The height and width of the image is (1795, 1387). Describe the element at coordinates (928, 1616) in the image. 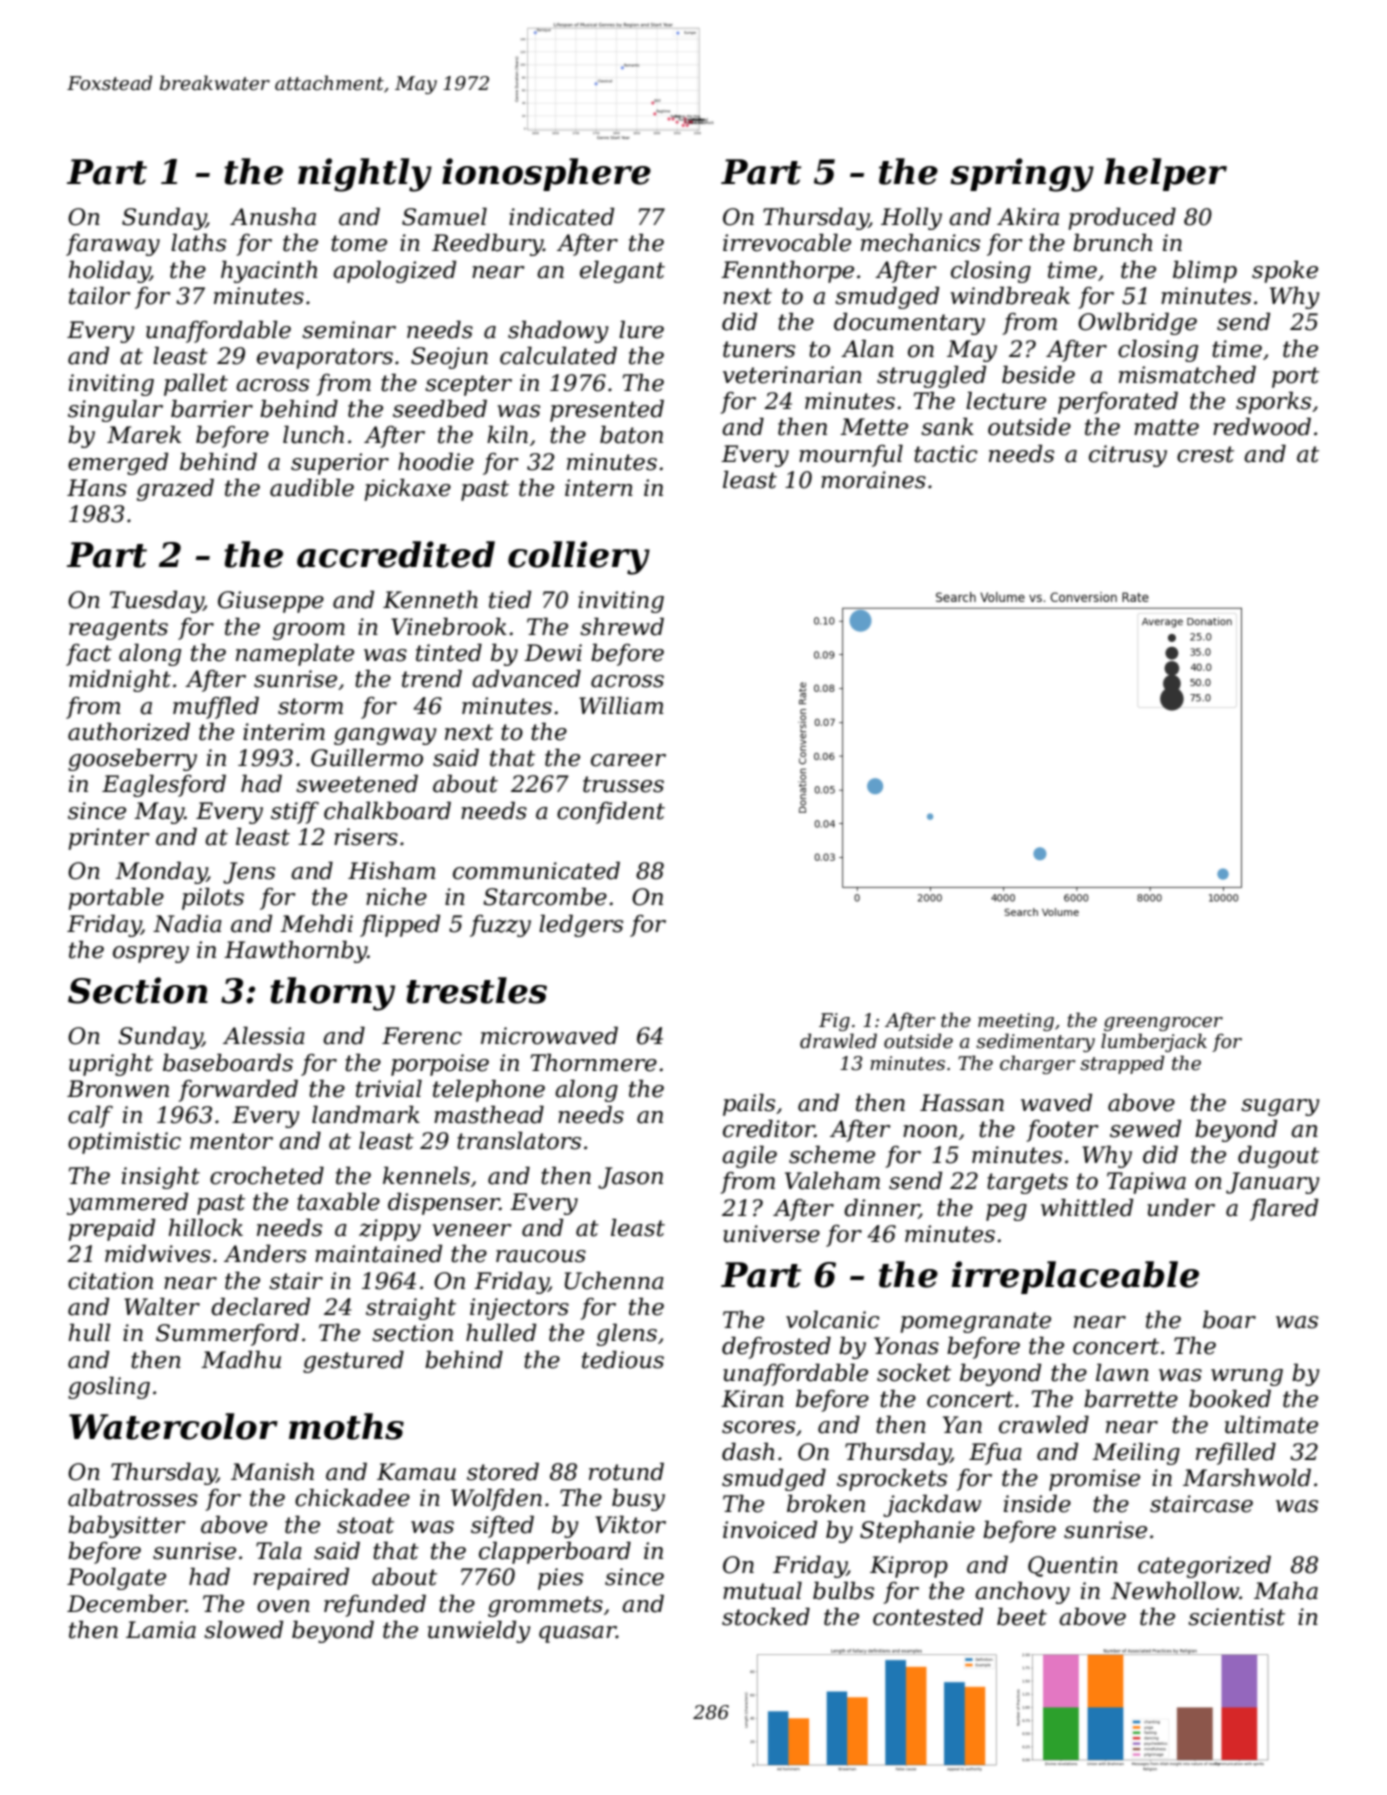

I see `contested` at that location.
